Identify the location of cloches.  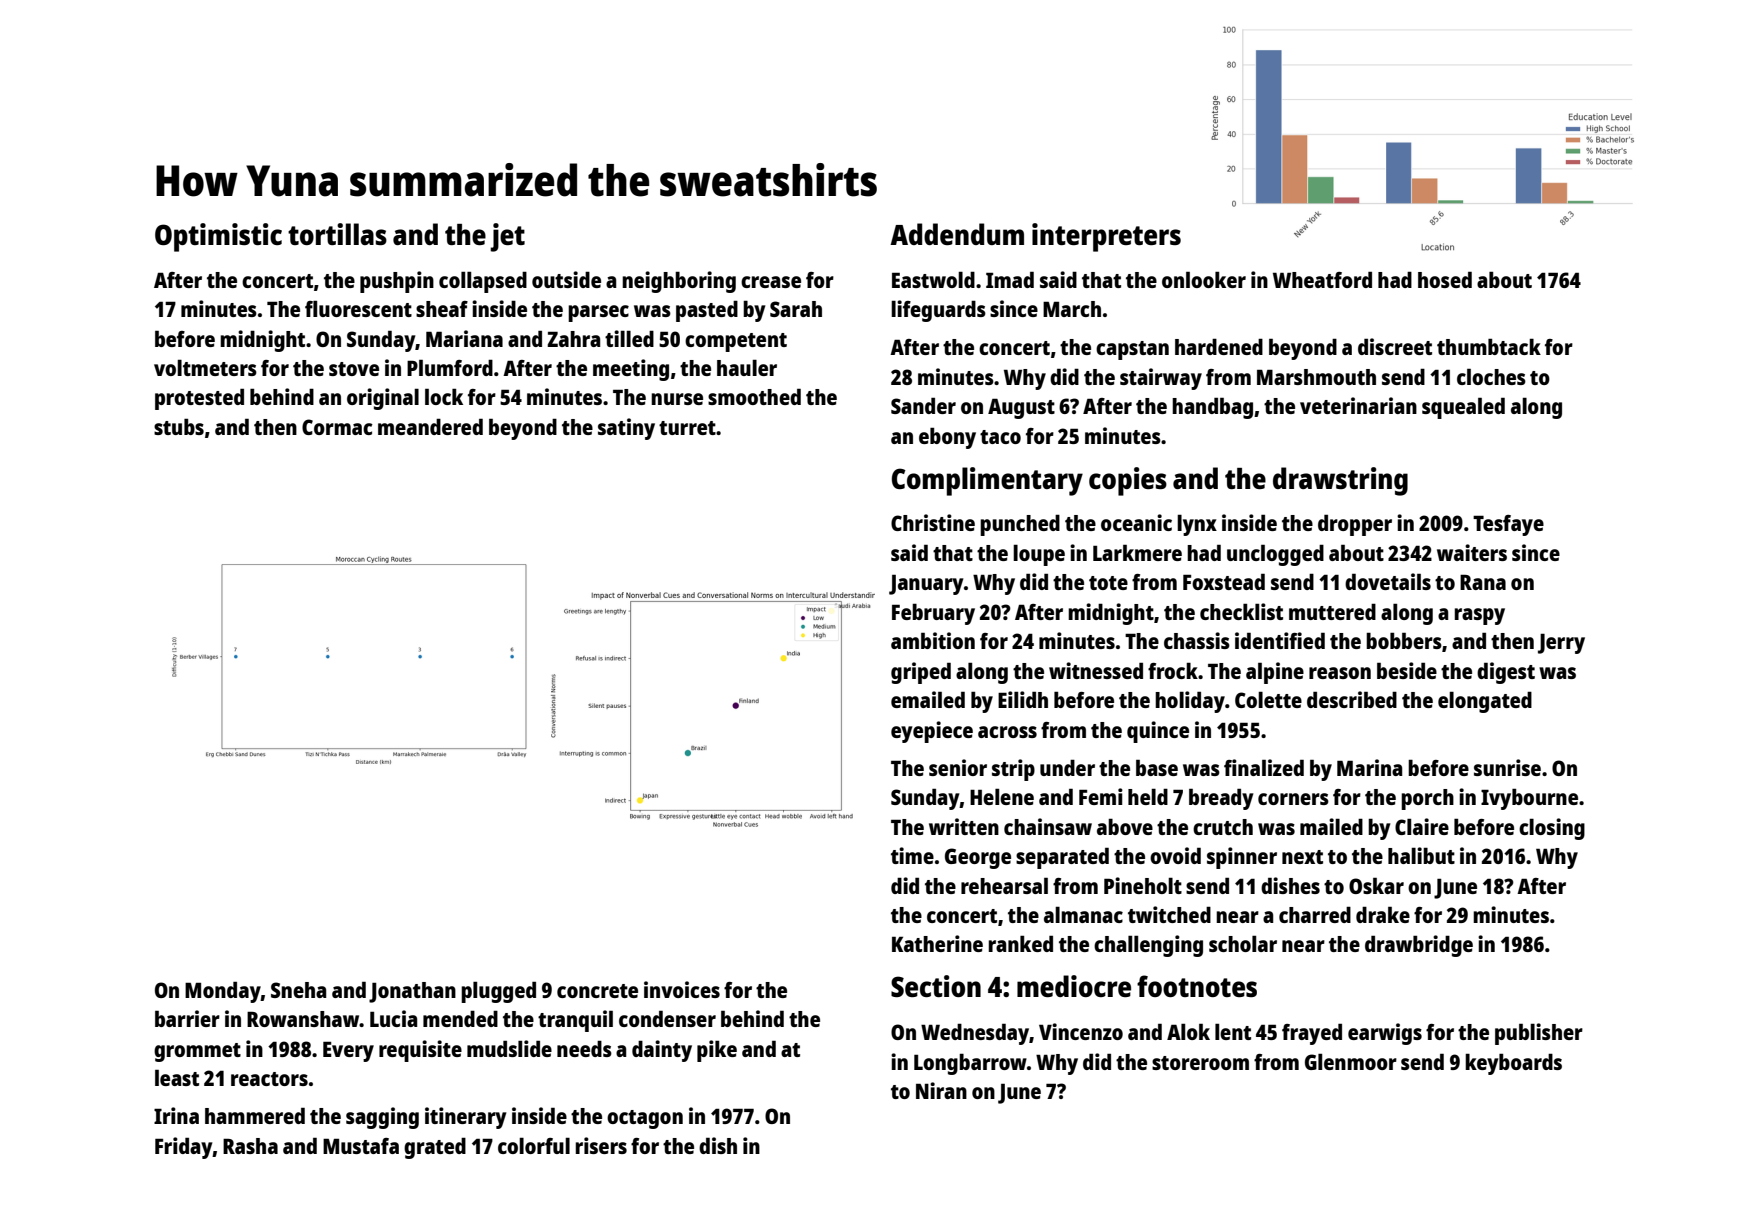
(1491, 376).
